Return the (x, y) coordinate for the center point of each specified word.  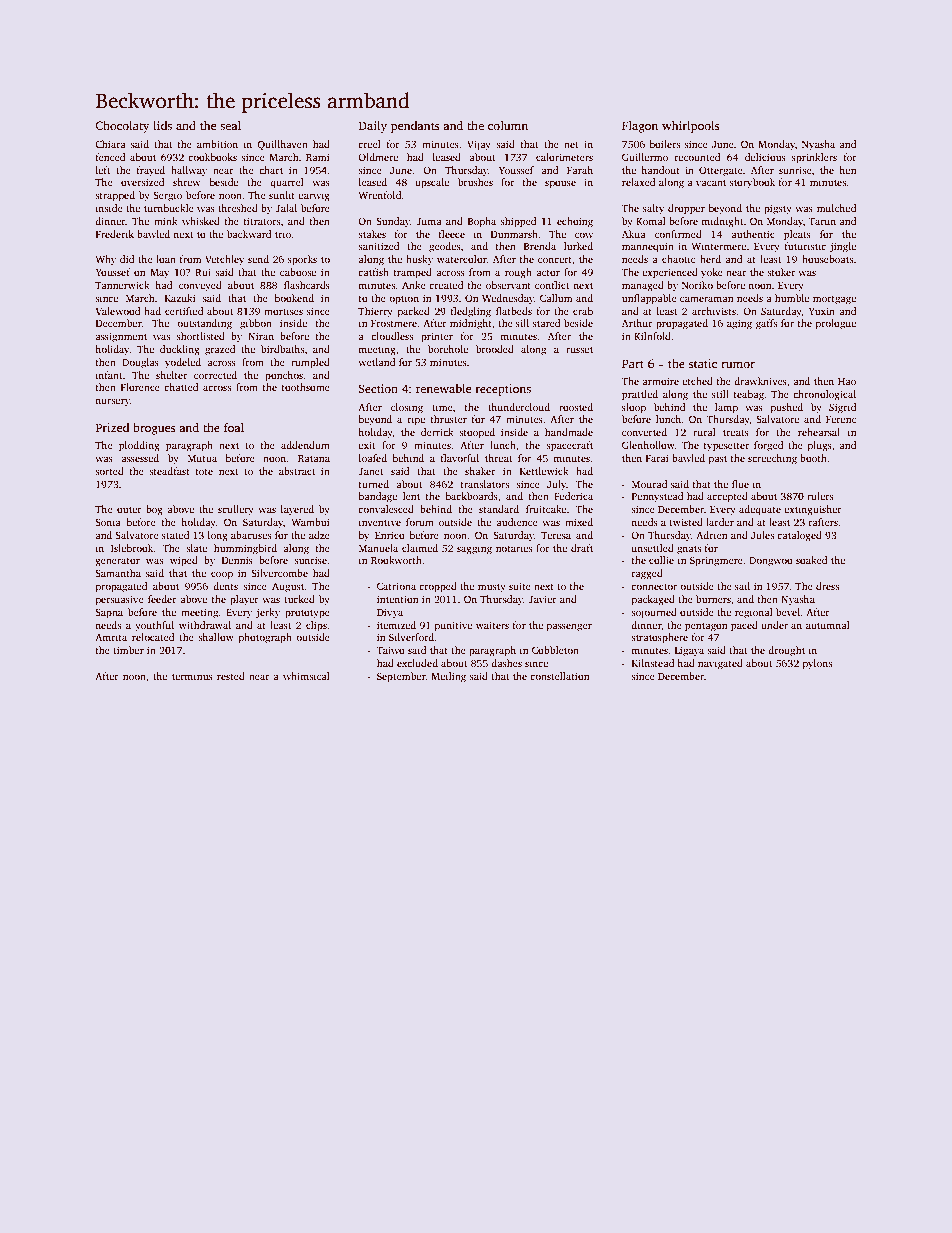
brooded (495, 349)
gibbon (256, 324)
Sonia (108, 522)
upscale (432, 183)
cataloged (799, 536)
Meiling (448, 677)
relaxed (638, 182)
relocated (153, 637)
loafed (373, 458)
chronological (824, 395)
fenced (110, 157)
